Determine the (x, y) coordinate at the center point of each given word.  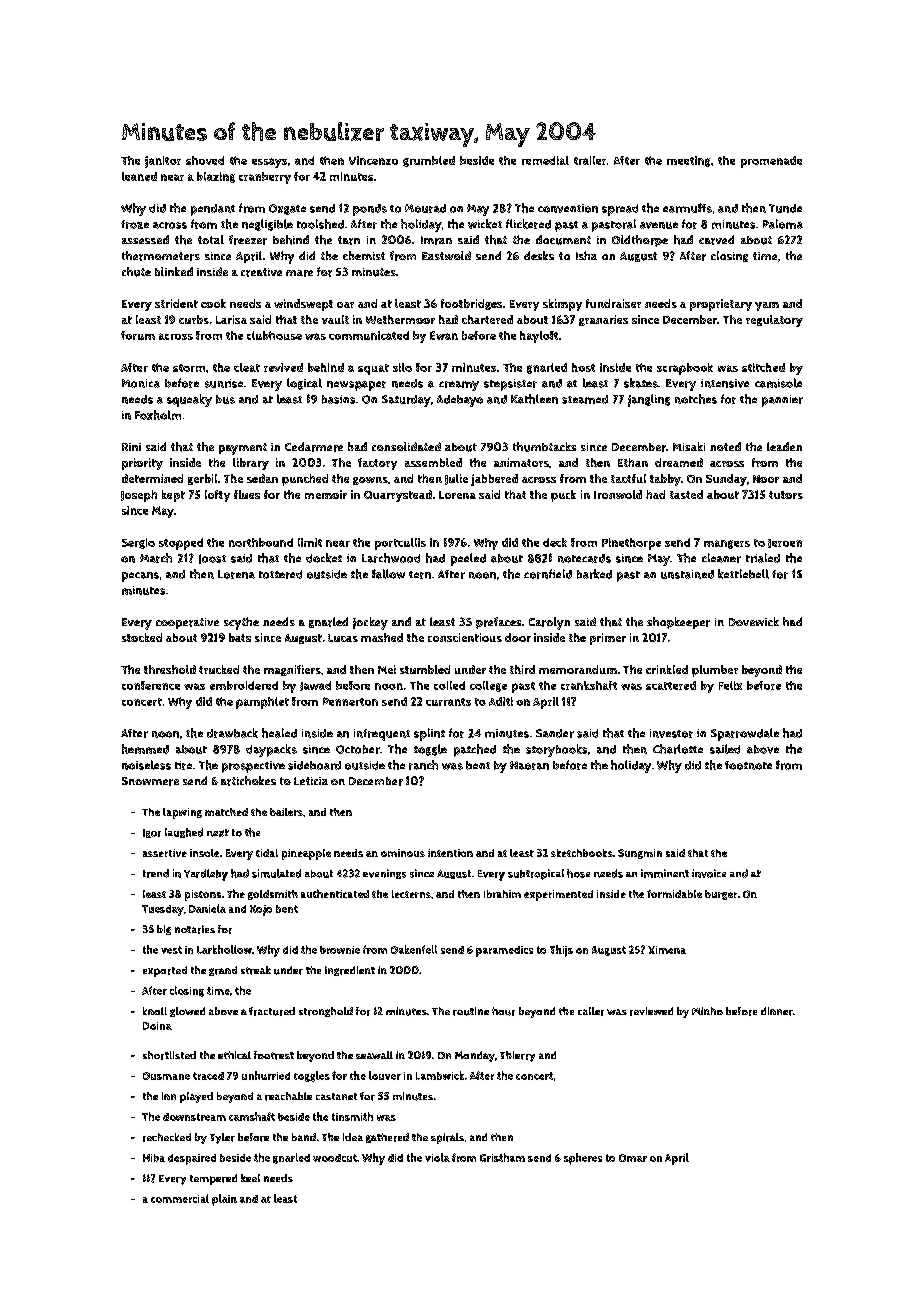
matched (226, 812)
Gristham (502, 1157)
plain (224, 1200)
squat (373, 369)
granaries (603, 320)
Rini (131, 447)
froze (135, 224)
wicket (485, 224)
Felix (730, 685)
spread (620, 210)
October (358, 749)
